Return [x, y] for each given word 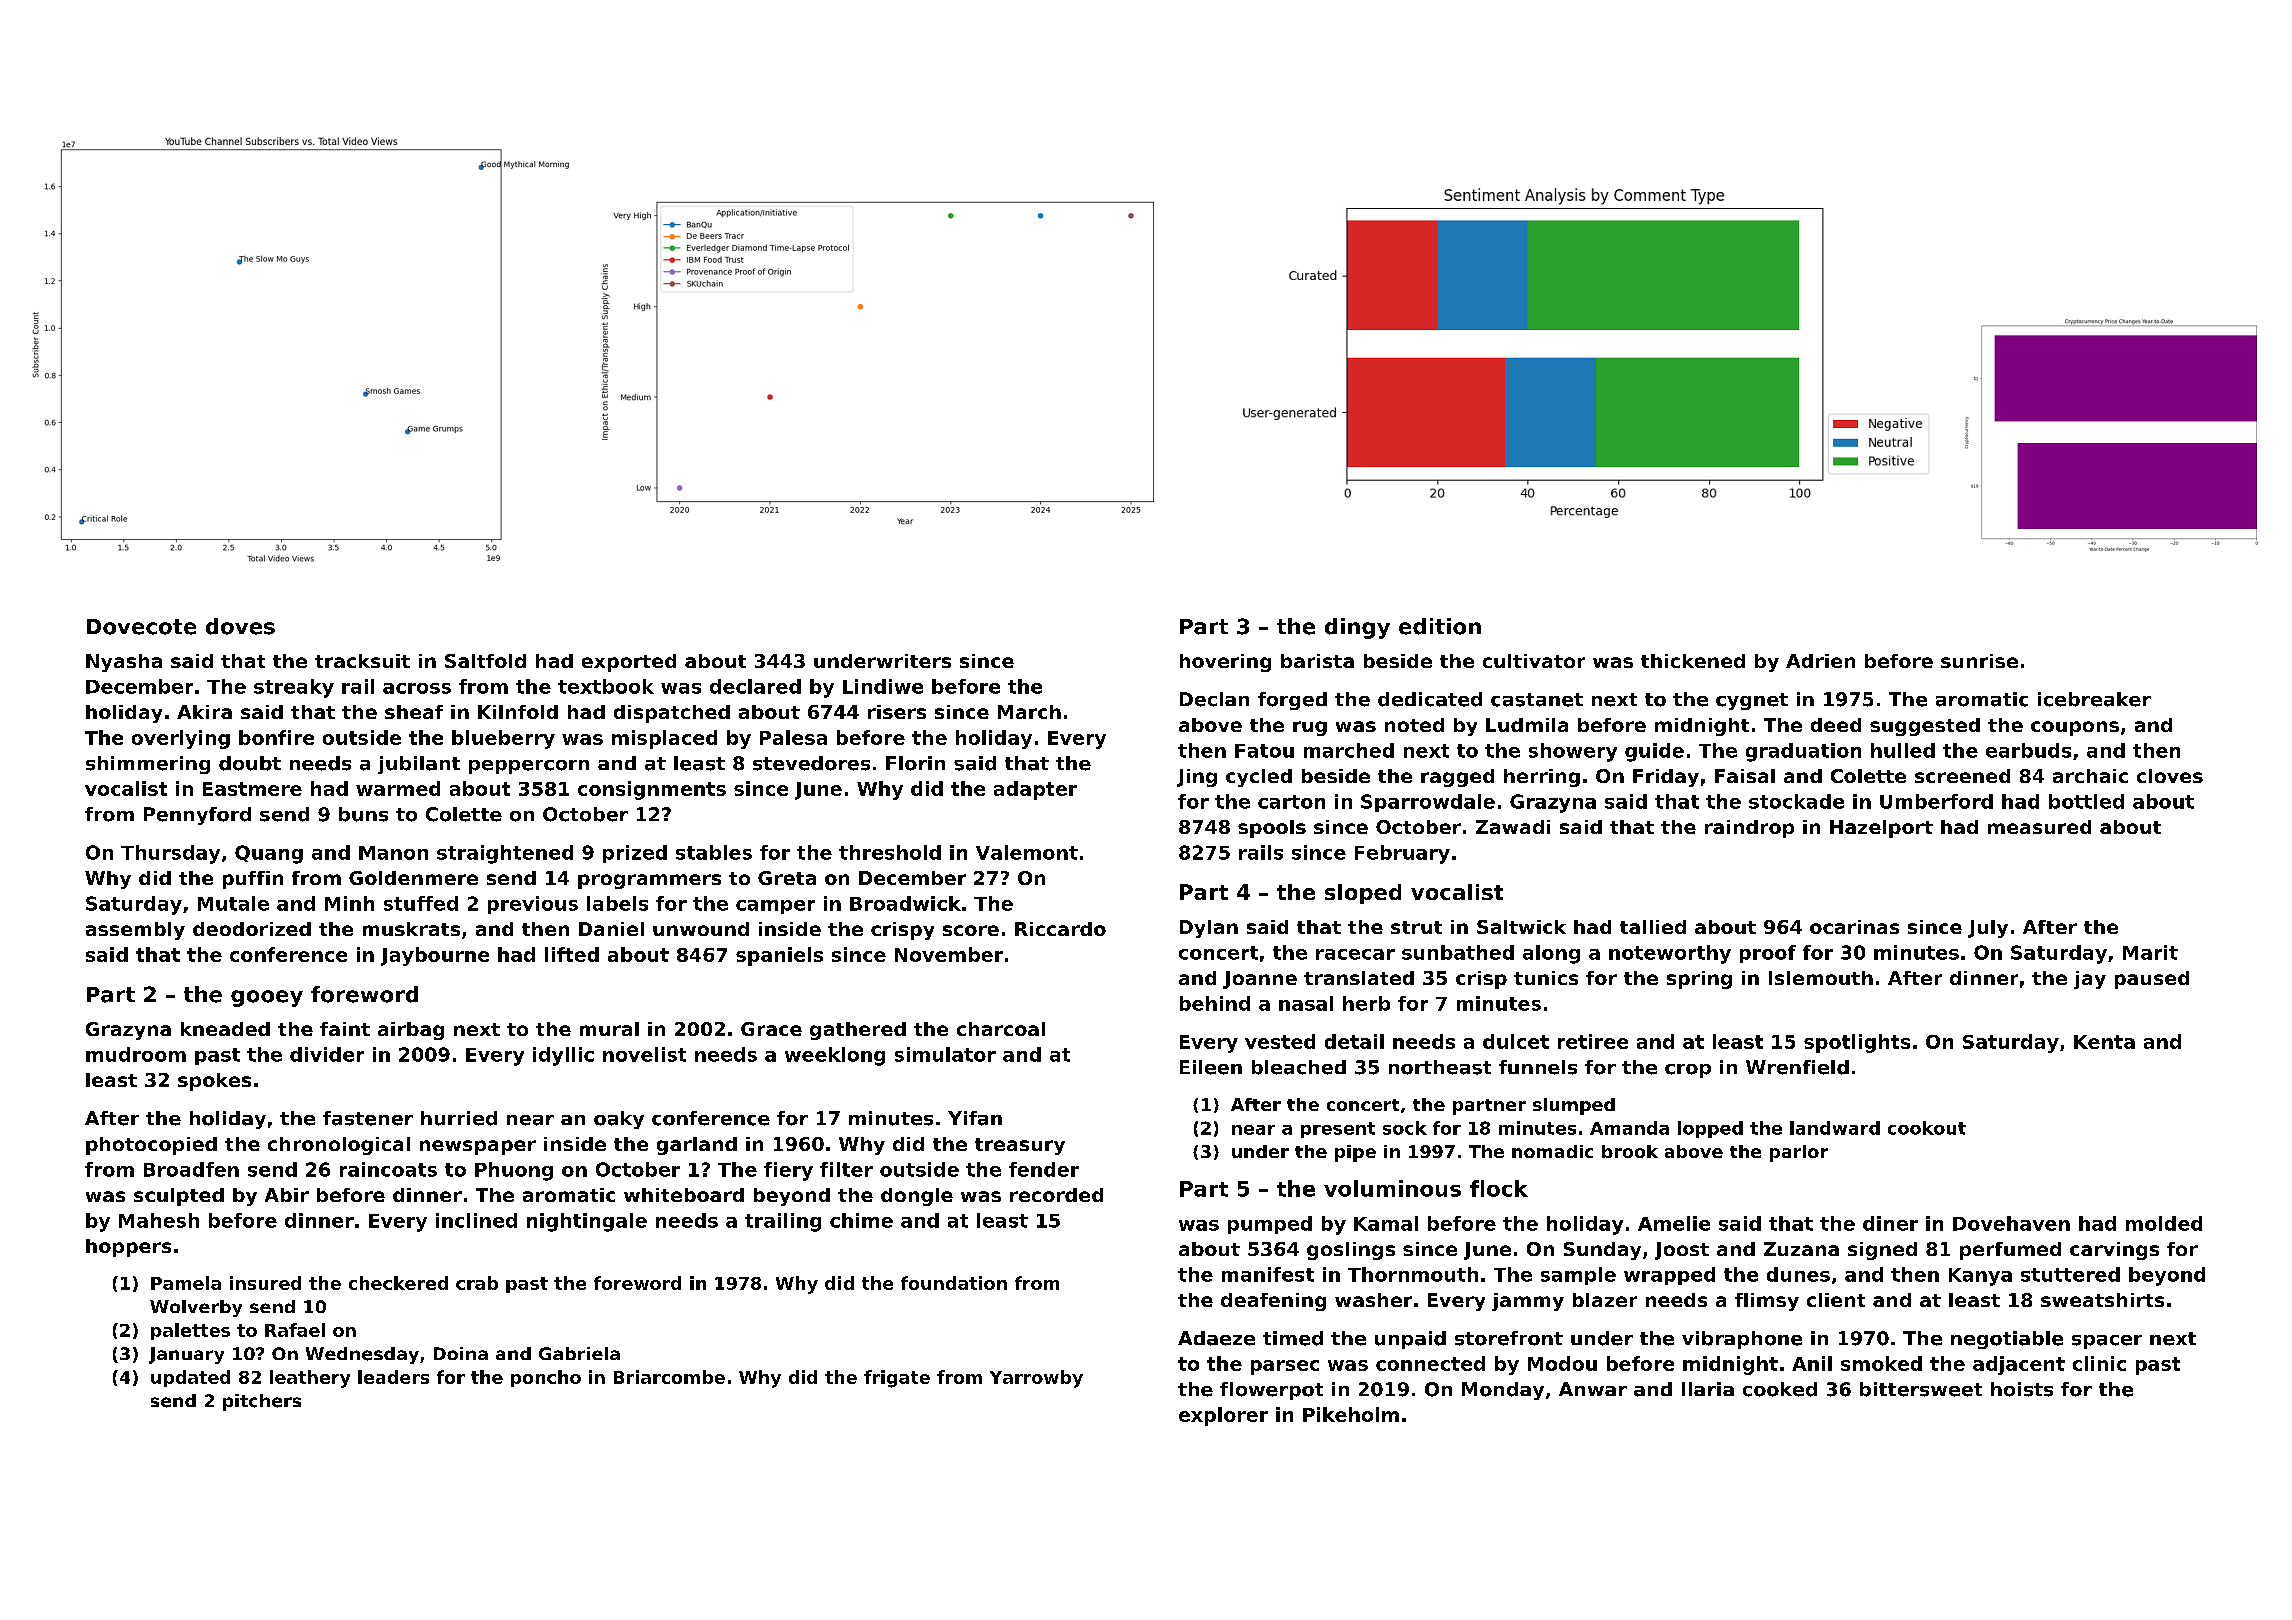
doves [240, 626]
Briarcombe [669, 1377]
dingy [1357, 628]
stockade [1796, 801]
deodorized [252, 929]
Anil [1812, 1363]
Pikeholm [1351, 1414]
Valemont [1027, 852]
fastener [368, 1118]
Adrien [1820, 661]
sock [1405, 1128]
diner [1890, 1223]
